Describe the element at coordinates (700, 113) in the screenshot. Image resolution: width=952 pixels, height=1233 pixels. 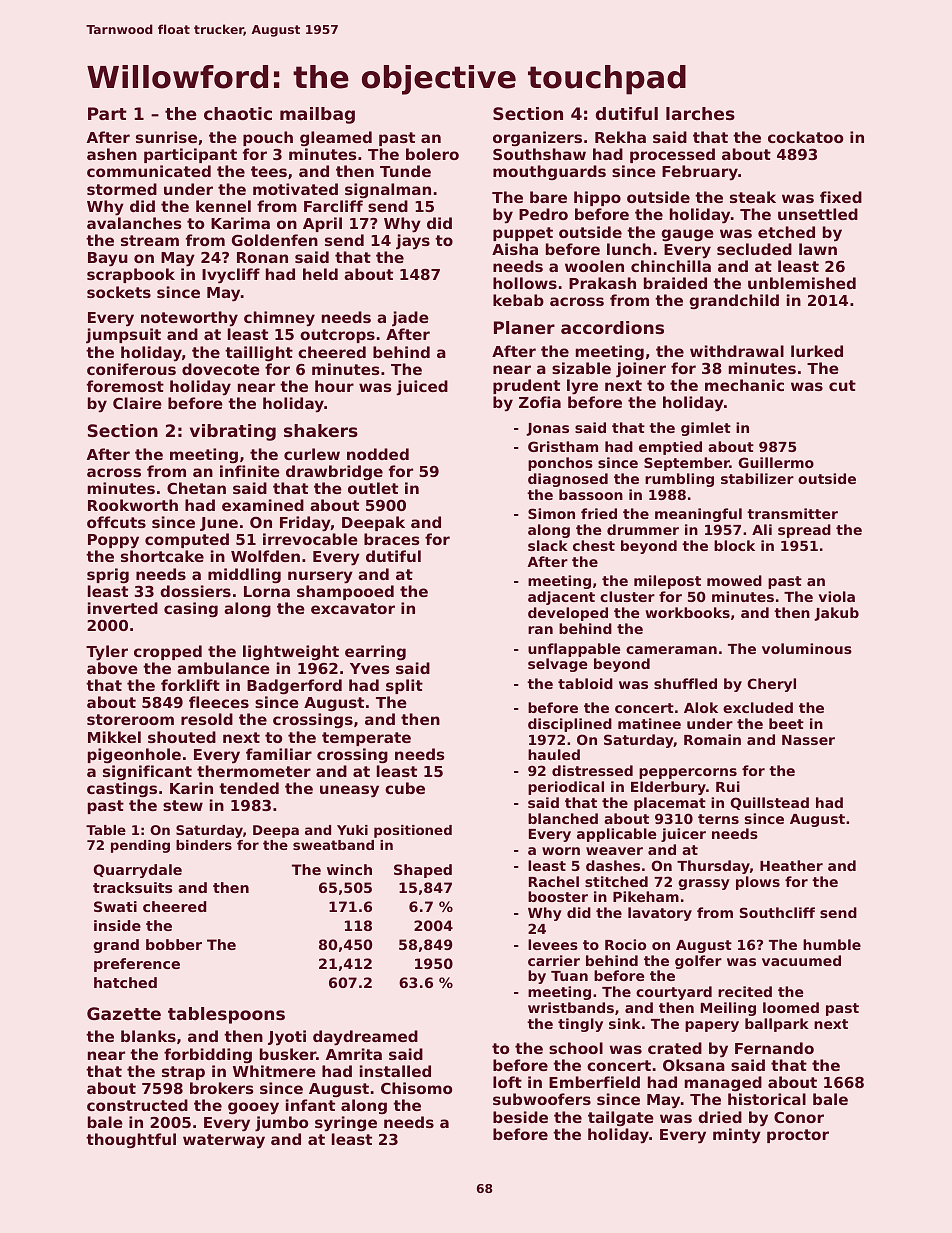
I see `larches` at that location.
